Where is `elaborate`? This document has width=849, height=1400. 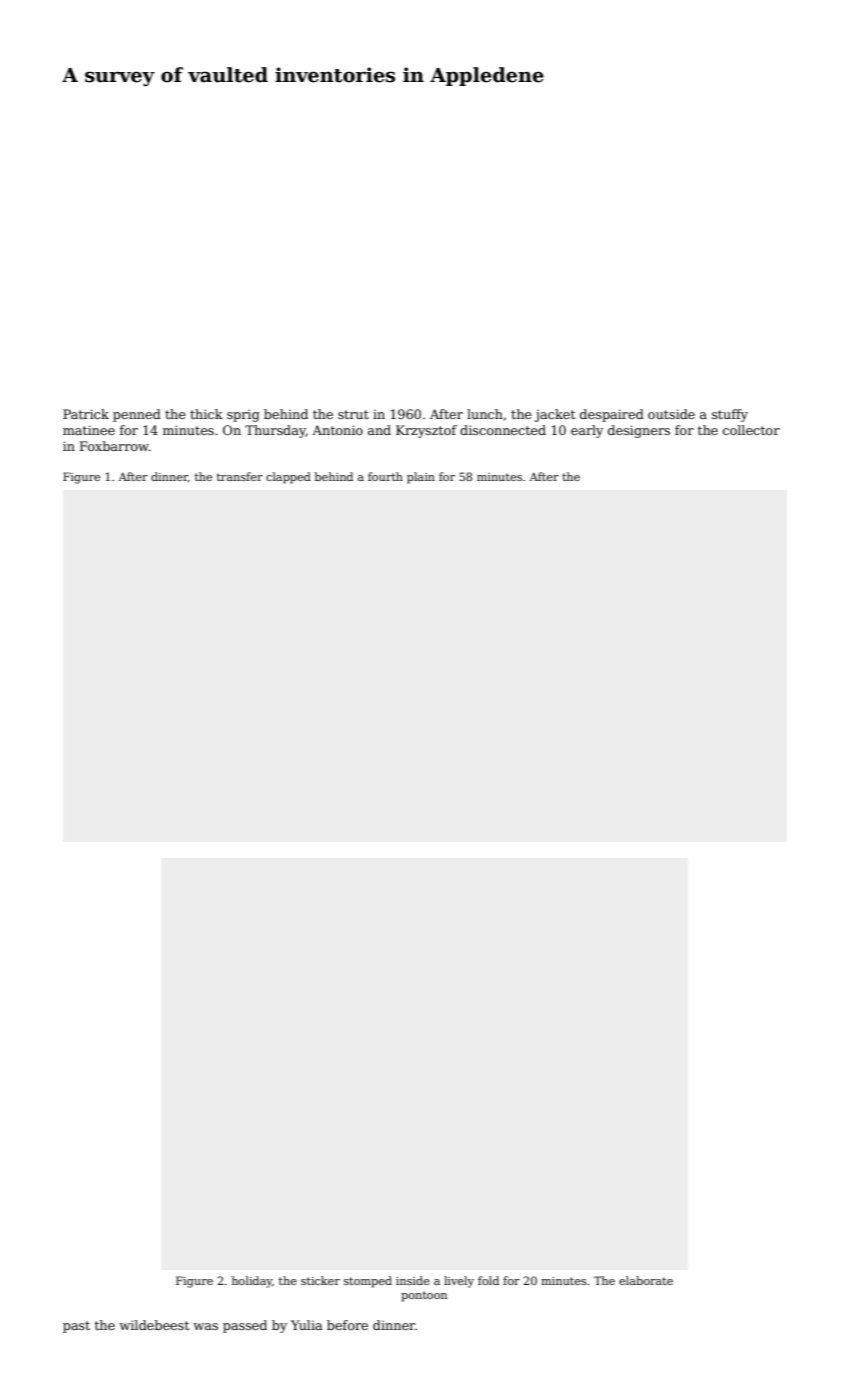 elaborate is located at coordinates (646, 1280).
